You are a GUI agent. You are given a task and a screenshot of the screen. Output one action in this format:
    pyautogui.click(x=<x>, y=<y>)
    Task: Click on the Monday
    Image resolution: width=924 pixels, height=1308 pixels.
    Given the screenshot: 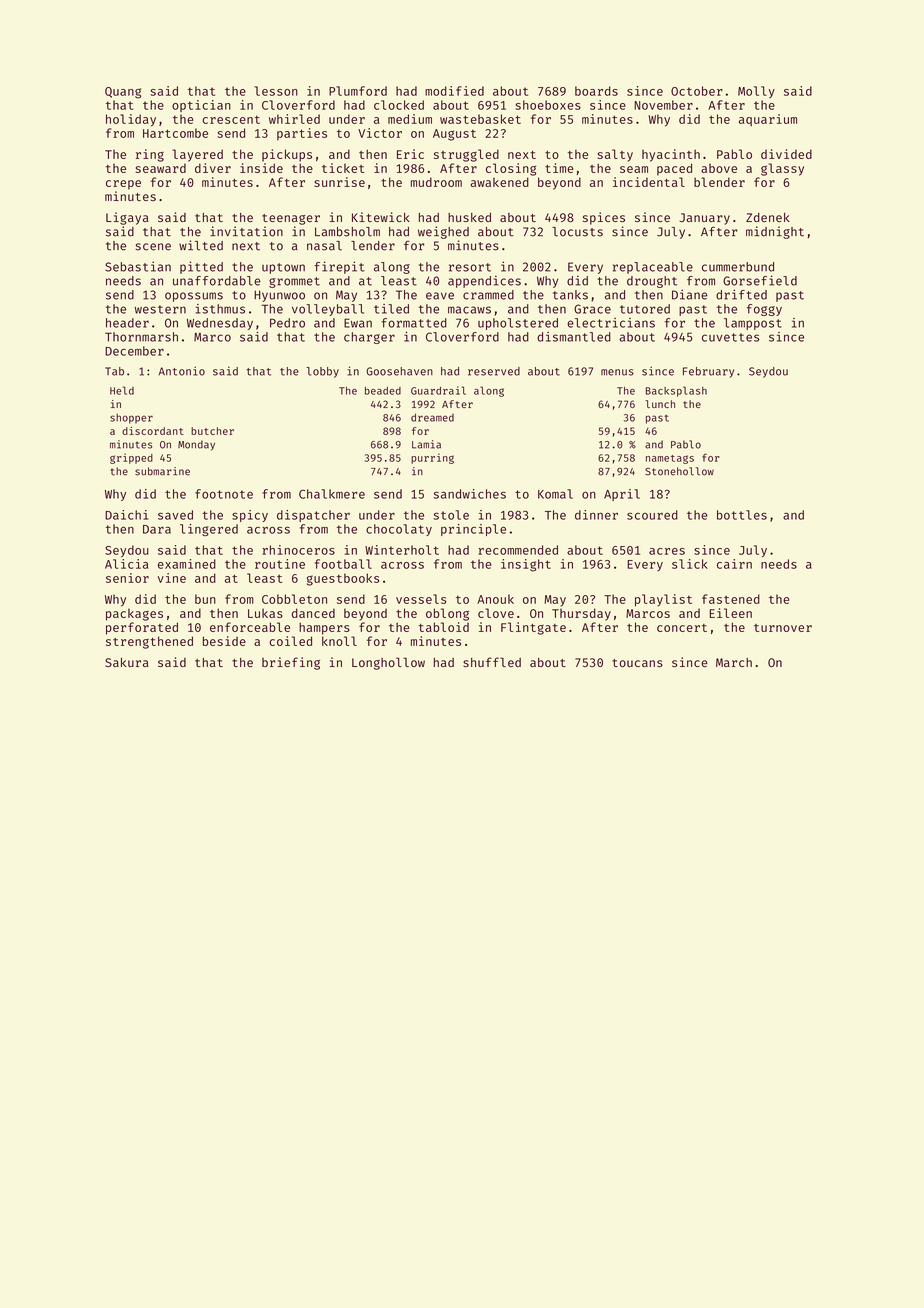 What is the action you would take?
    pyautogui.click(x=196, y=445)
